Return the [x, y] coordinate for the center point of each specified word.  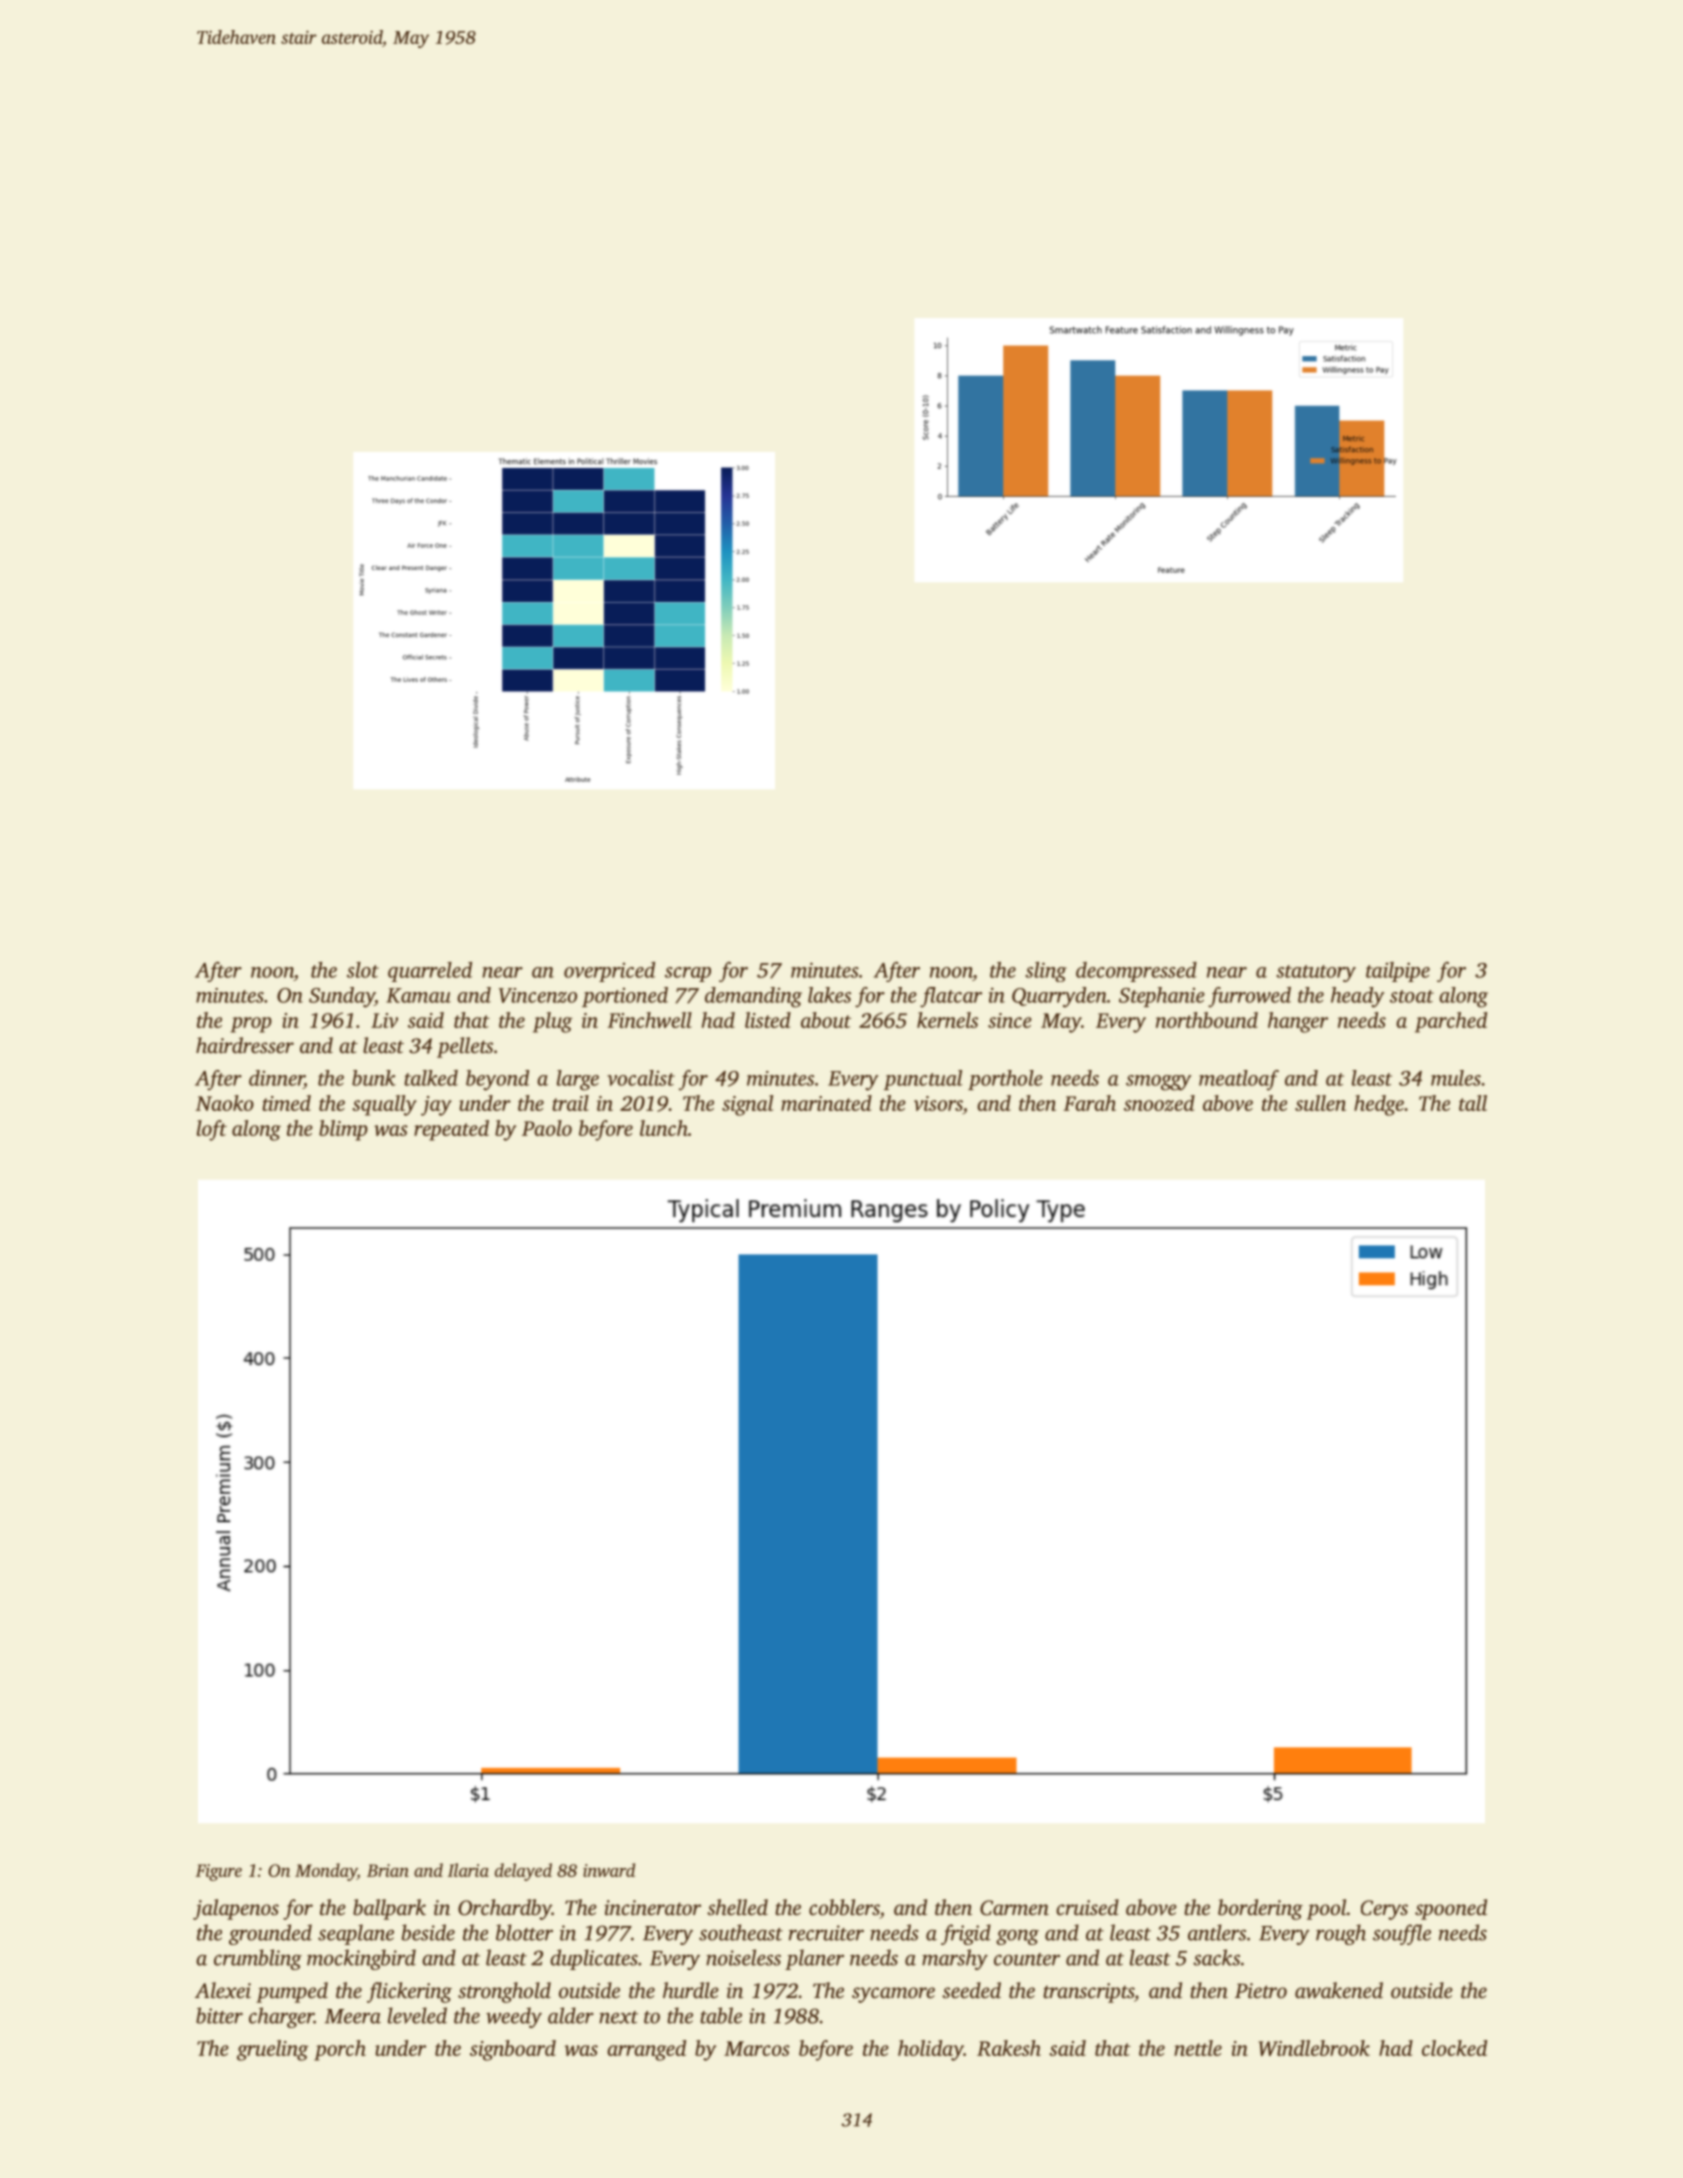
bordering [1260, 1909]
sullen [1320, 1103]
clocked [1454, 2048]
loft [212, 1130]
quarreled [430, 972]
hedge [1379, 1105]
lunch [664, 1128]
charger [281, 2017]
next [618, 2017]
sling [1046, 972]
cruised [1087, 1907]
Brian [388, 1870]
